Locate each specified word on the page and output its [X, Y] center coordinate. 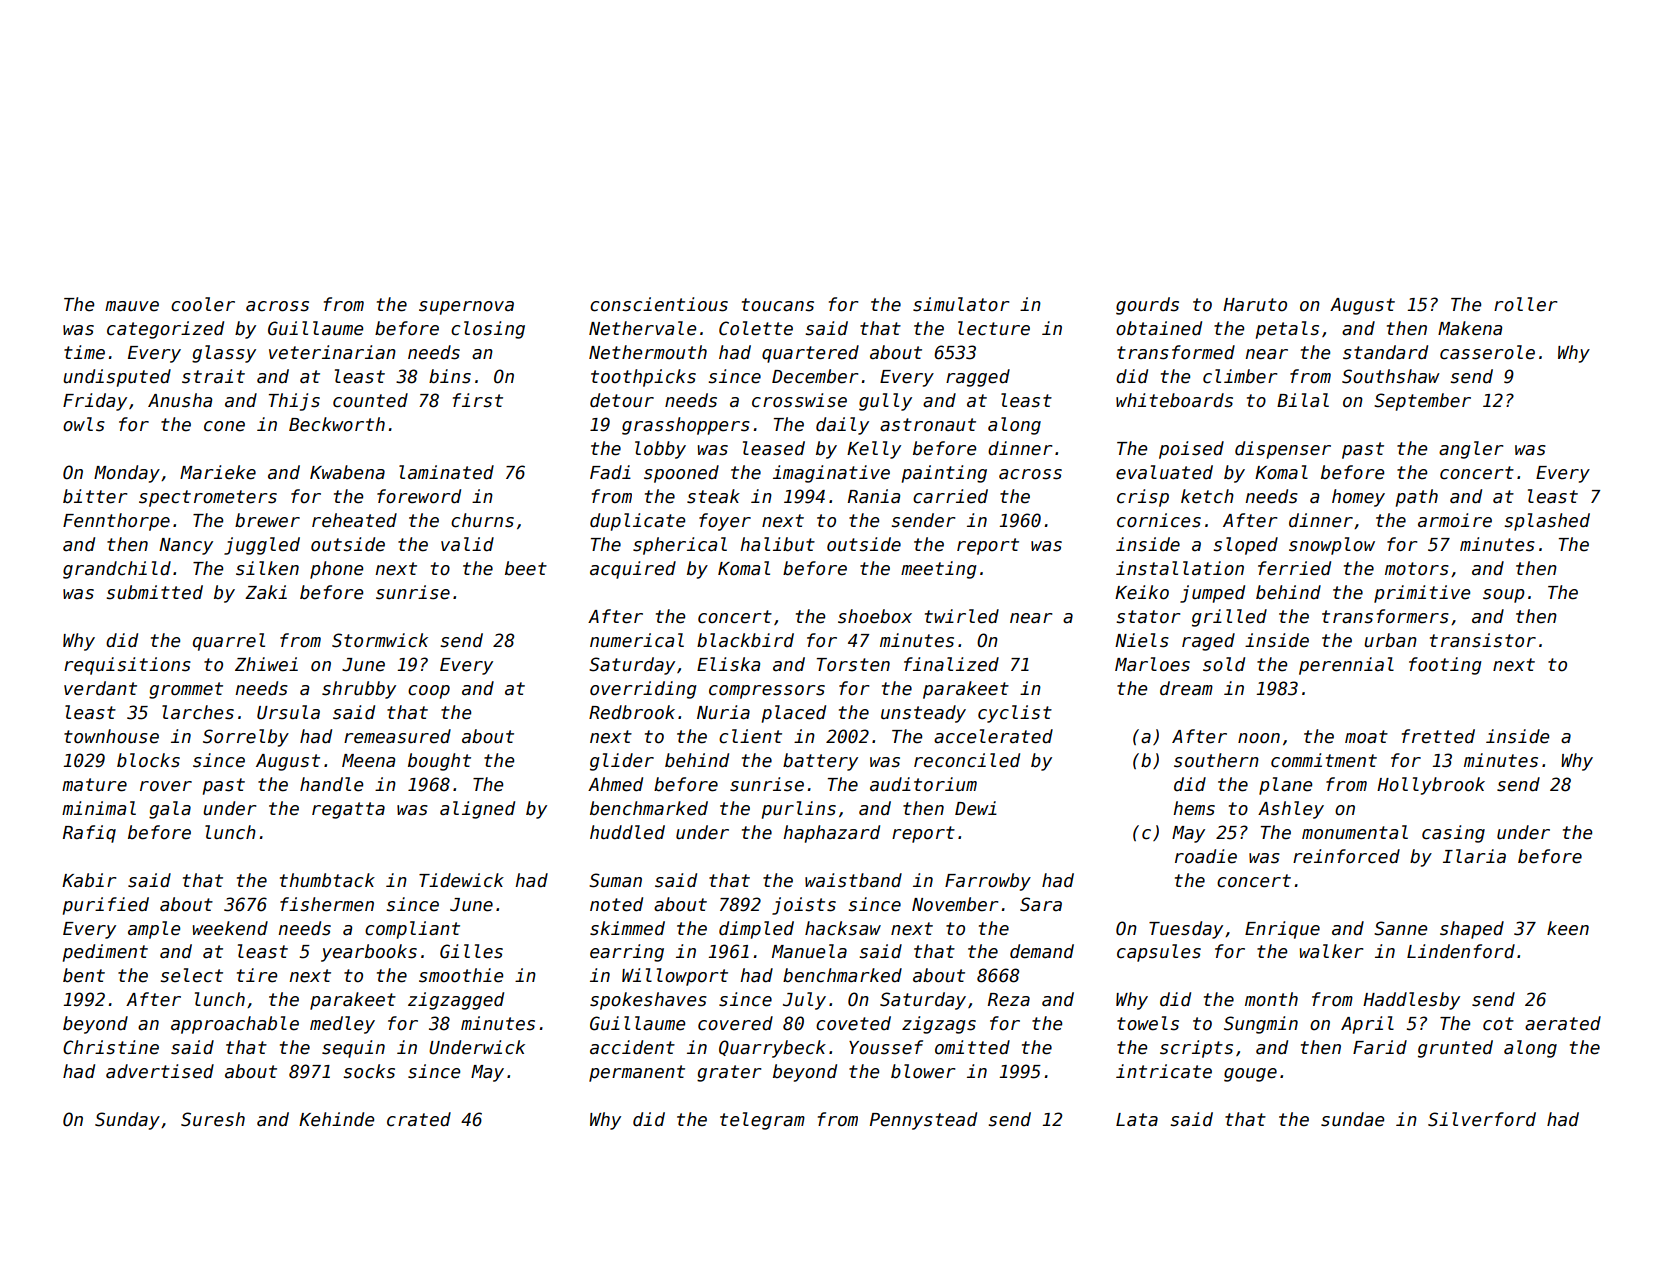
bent [84, 975]
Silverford [1482, 1119]
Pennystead [923, 1121]
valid [467, 544]
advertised [160, 1071]
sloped [1245, 546]
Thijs [294, 402]
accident [632, 1047]
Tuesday [1186, 930]
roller [1525, 304]
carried [950, 496]
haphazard [831, 834]
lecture [994, 328]
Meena [368, 761]
